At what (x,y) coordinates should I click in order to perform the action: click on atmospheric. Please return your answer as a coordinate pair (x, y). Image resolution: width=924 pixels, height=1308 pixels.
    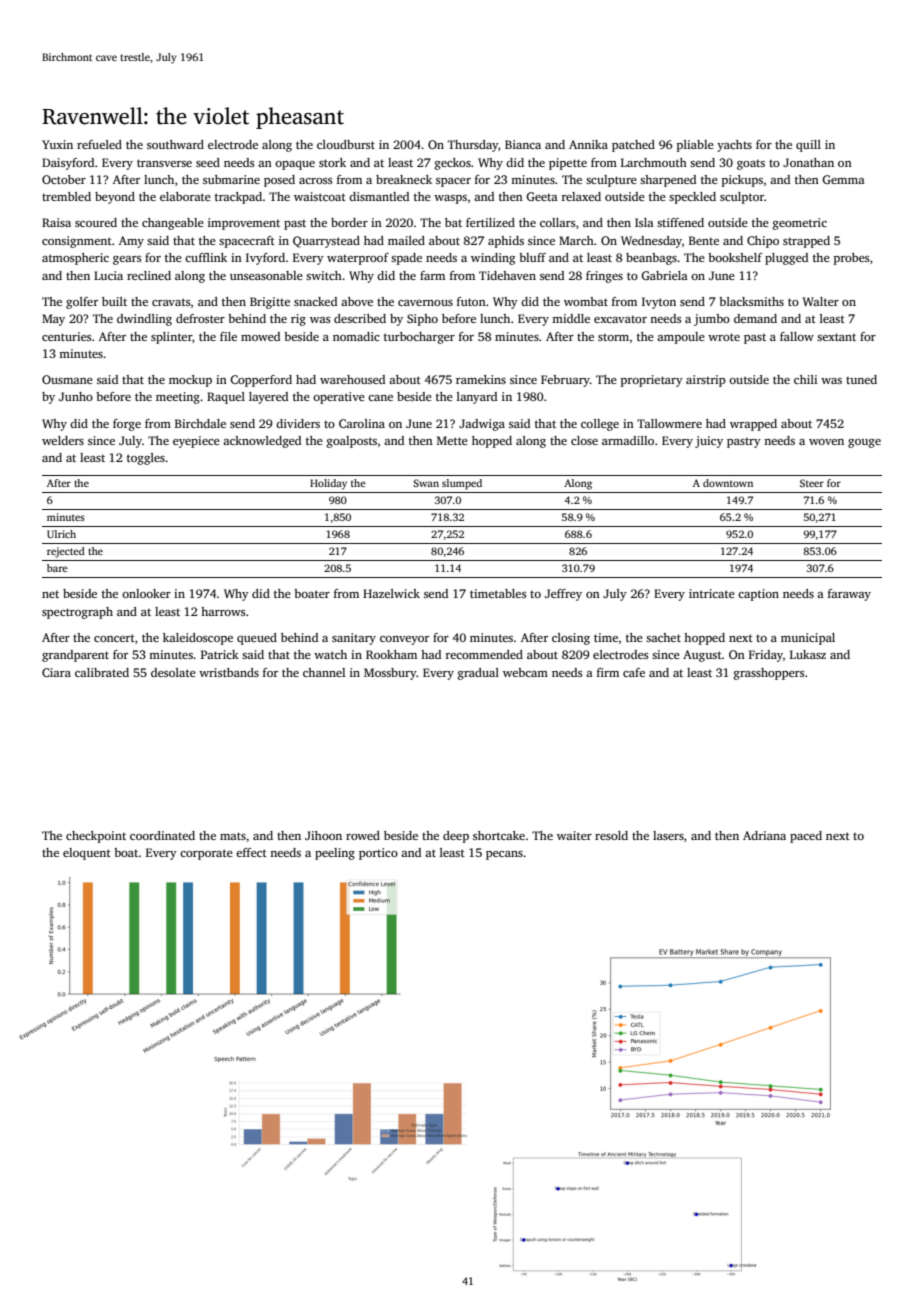
    Looking at the image, I should click on (75, 259).
